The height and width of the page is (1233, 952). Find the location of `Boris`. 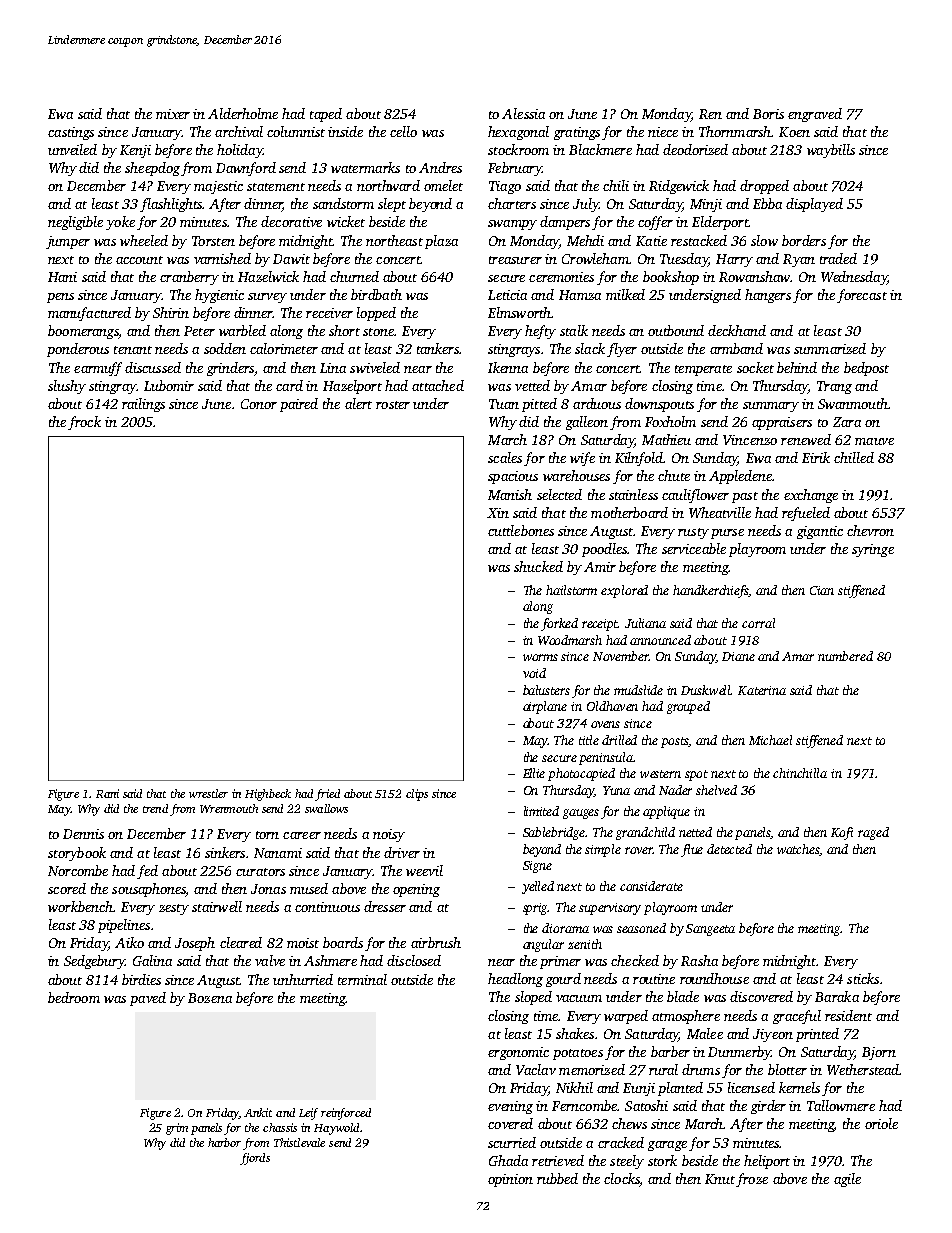

Boris is located at coordinates (768, 114).
